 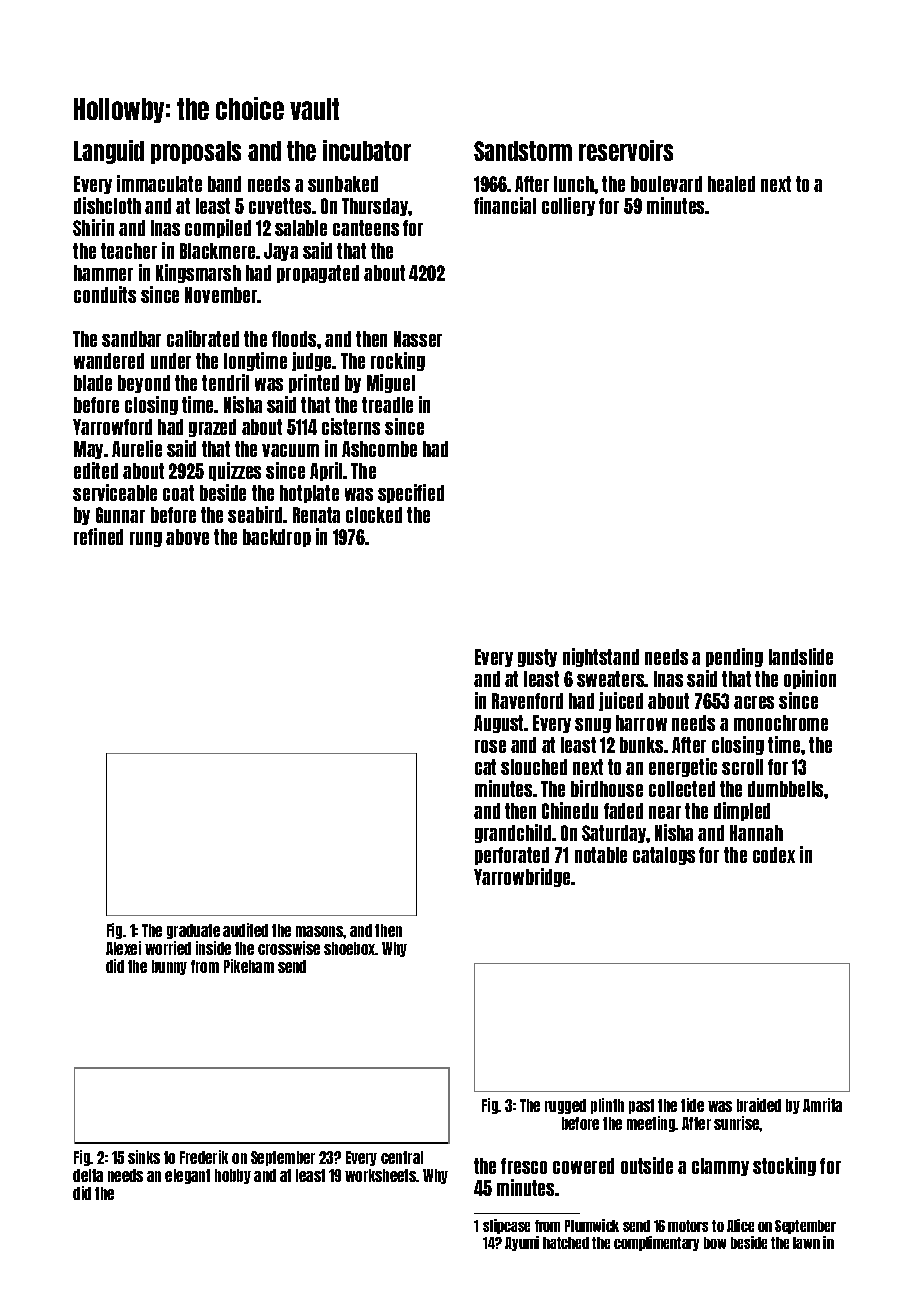 I want to click on healed, so click(x=731, y=184).
